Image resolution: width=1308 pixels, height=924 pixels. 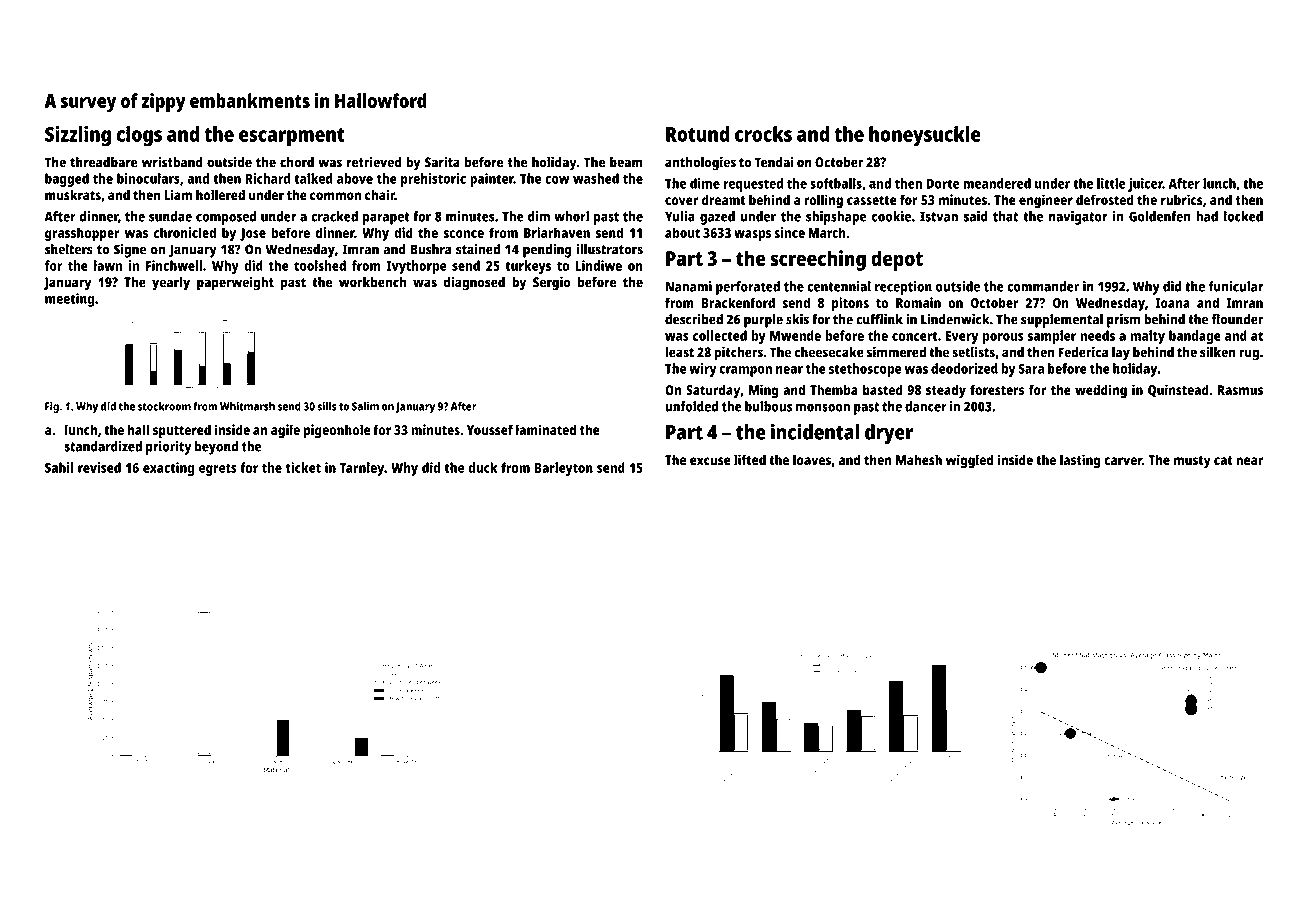 I want to click on described, so click(x=694, y=319).
